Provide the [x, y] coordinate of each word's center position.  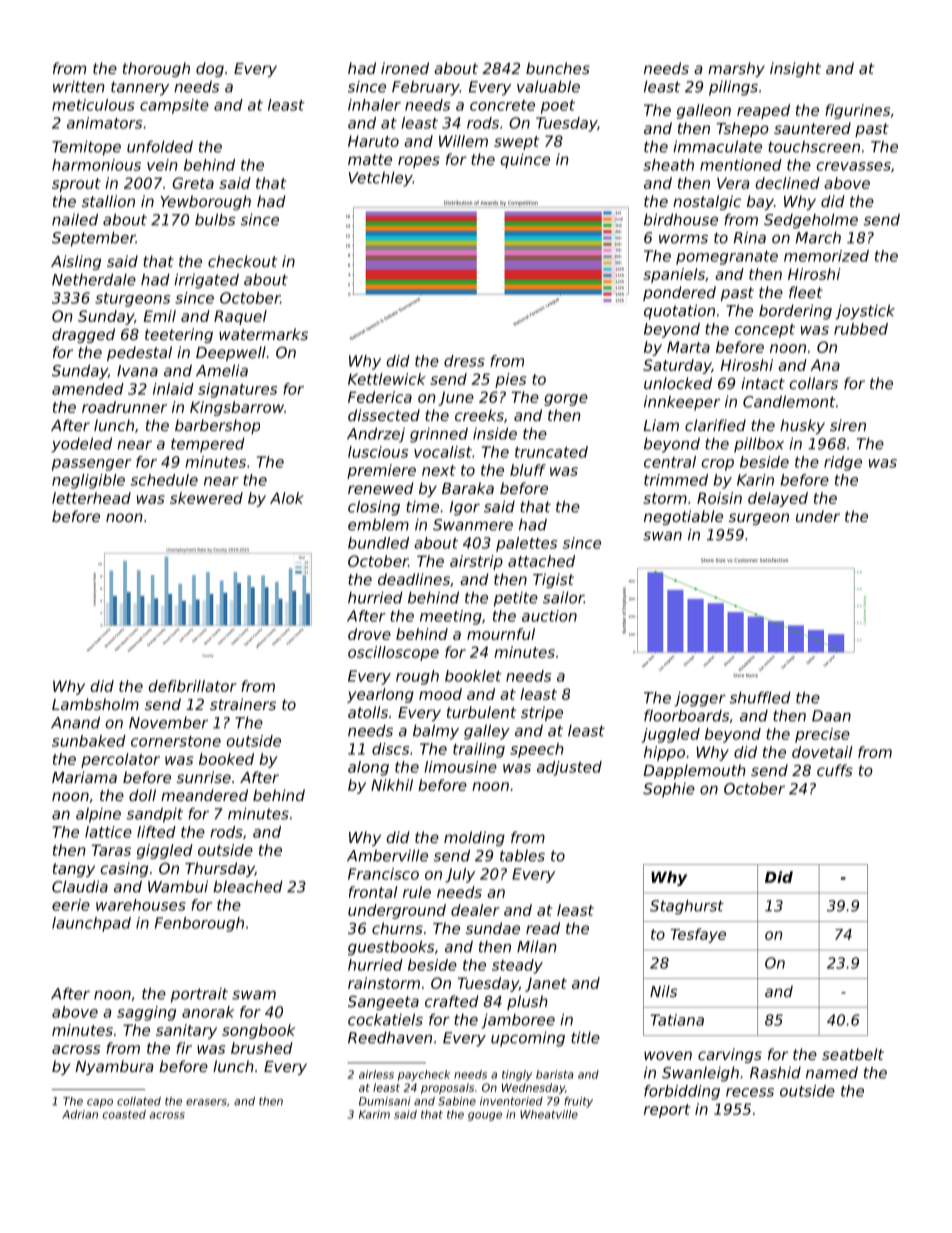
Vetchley [381, 179]
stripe [542, 713]
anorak [208, 1012]
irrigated [206, 281]
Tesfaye [698, 935]
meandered [204, 795]
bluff [528, 470]
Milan [537, 946]
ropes [419, 162]
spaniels [674, 275]
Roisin [719, 498]
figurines [857, 111]
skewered [206, 498]
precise [822, 735]
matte [370, 159]
